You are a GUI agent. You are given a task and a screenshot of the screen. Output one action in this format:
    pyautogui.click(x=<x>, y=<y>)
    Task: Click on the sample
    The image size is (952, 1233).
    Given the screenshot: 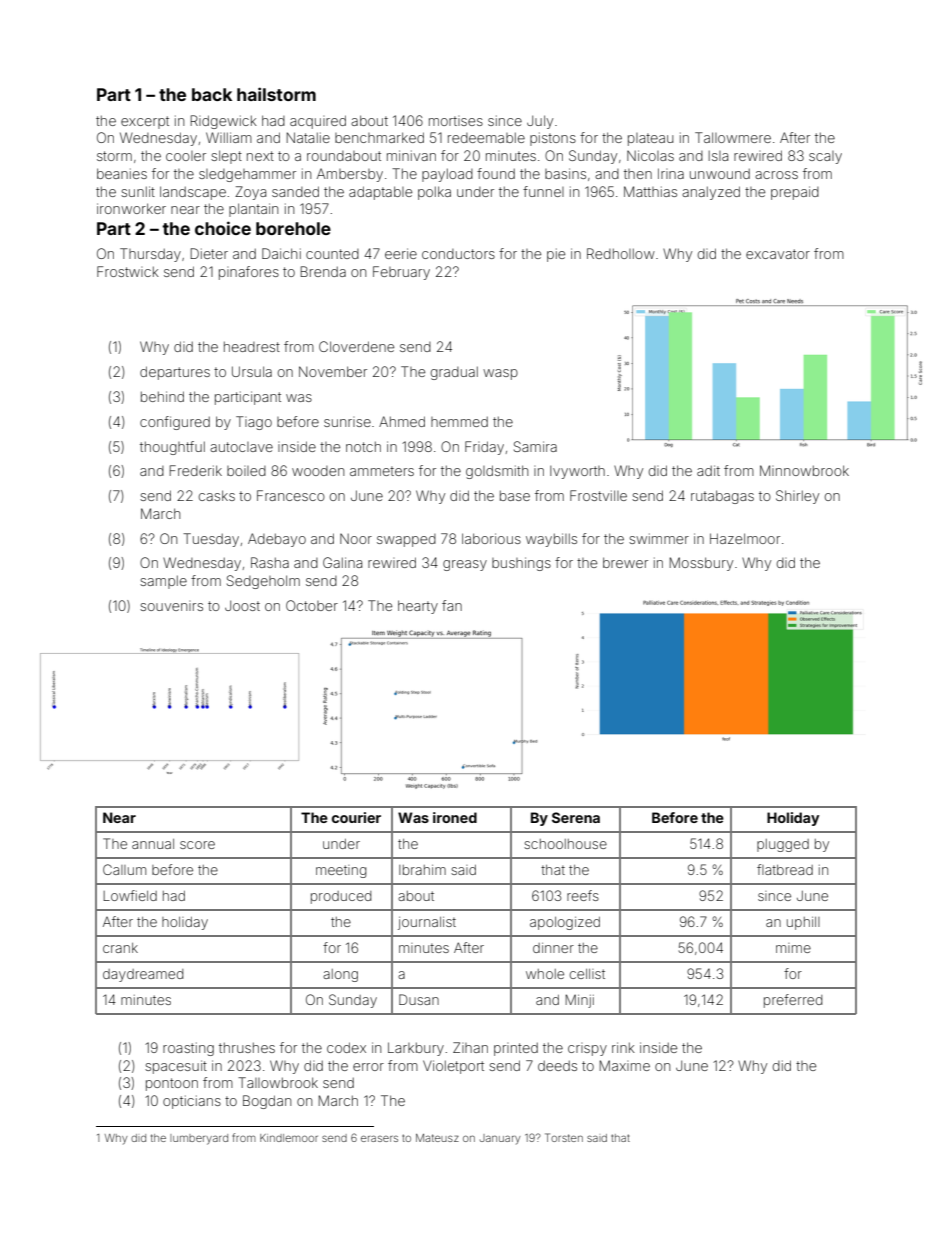 What is the action you would take?
    pyautogui.click(x=163, y=582)
